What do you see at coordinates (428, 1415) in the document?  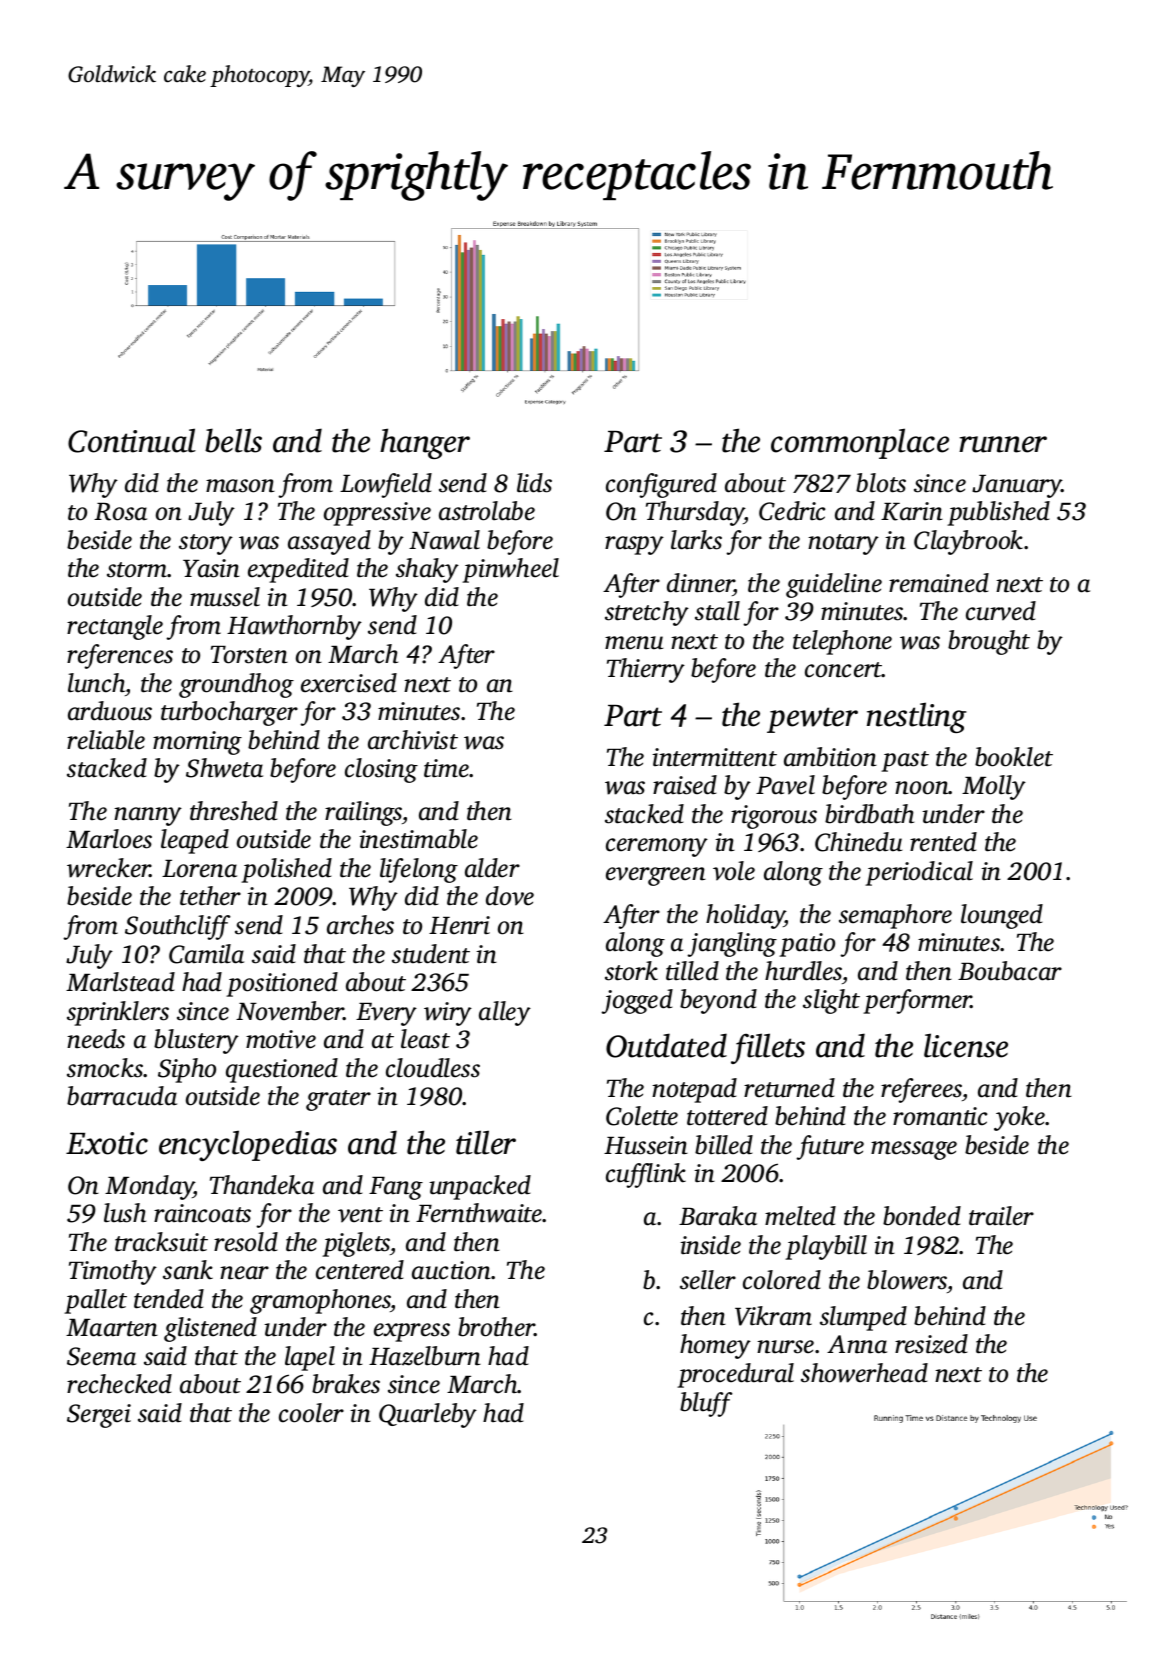 I see `Quarleby` at bounding box center [428, 1415].
